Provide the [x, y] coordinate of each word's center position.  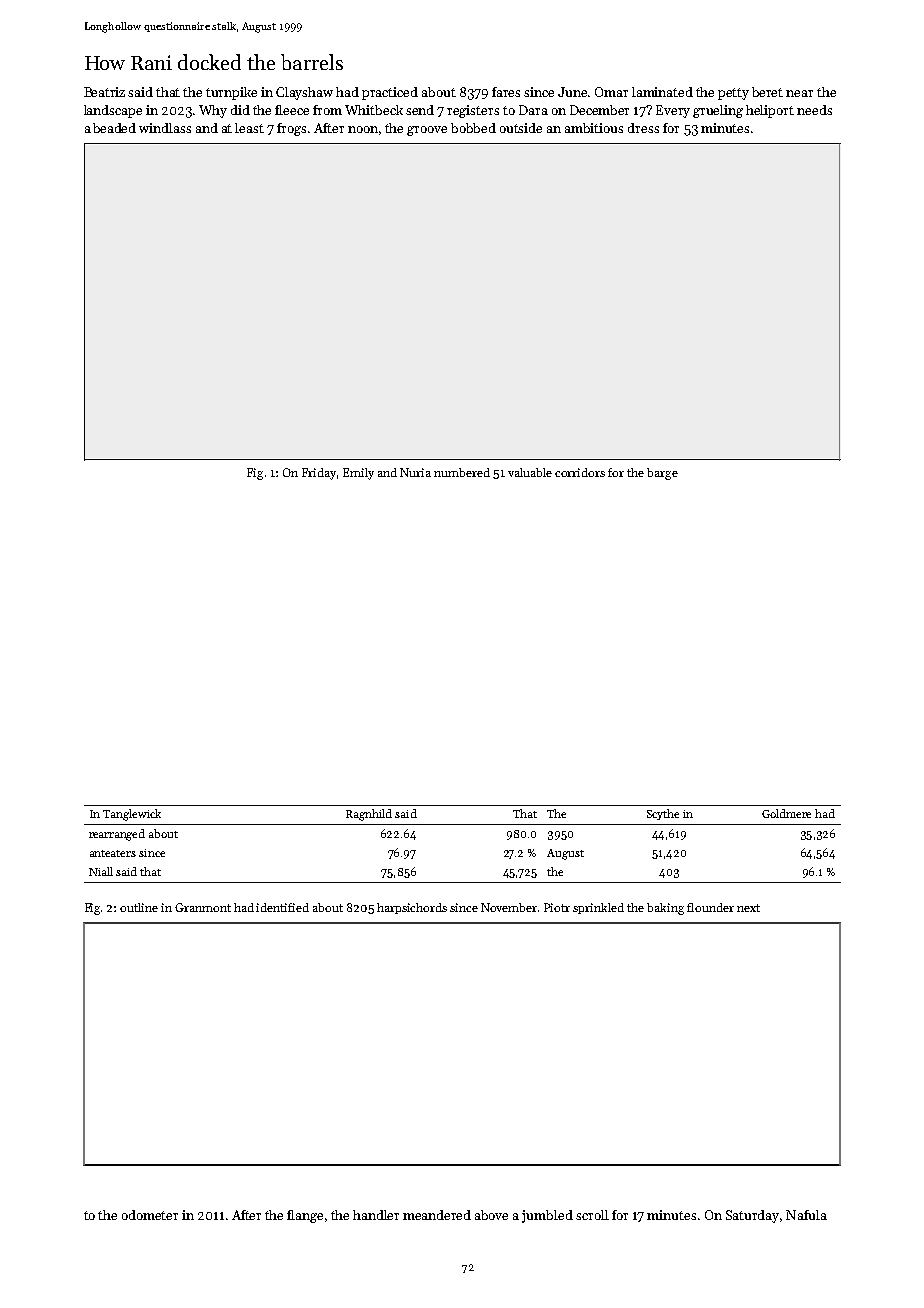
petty [733, 94]
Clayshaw [304, 93]
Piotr [557, 907]
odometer [150, 1215]
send [420, 110]
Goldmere [786, 813]
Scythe [663, 814]
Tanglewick [132, 815]
